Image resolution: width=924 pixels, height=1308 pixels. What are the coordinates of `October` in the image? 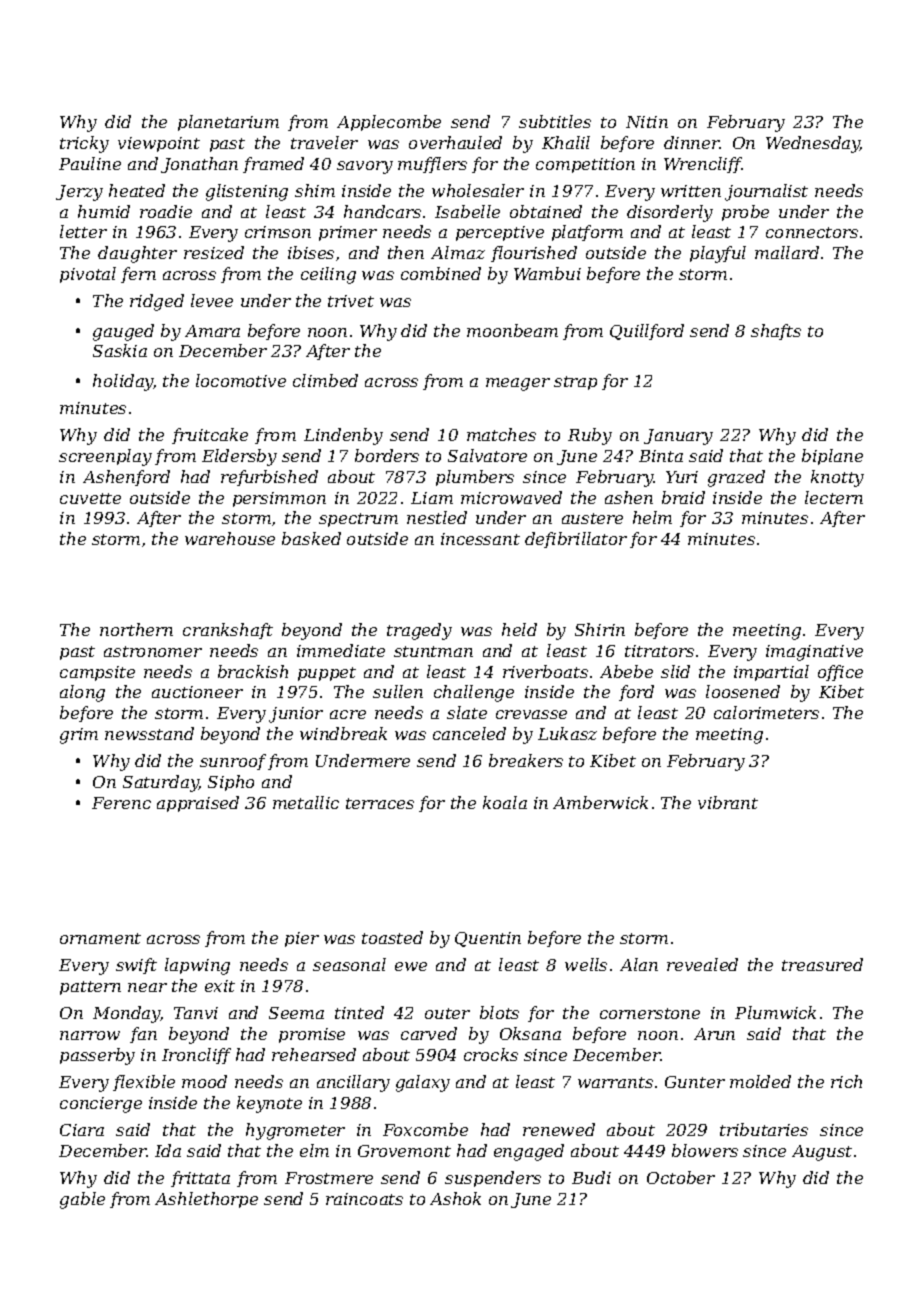 It's located at (681, 1177).
